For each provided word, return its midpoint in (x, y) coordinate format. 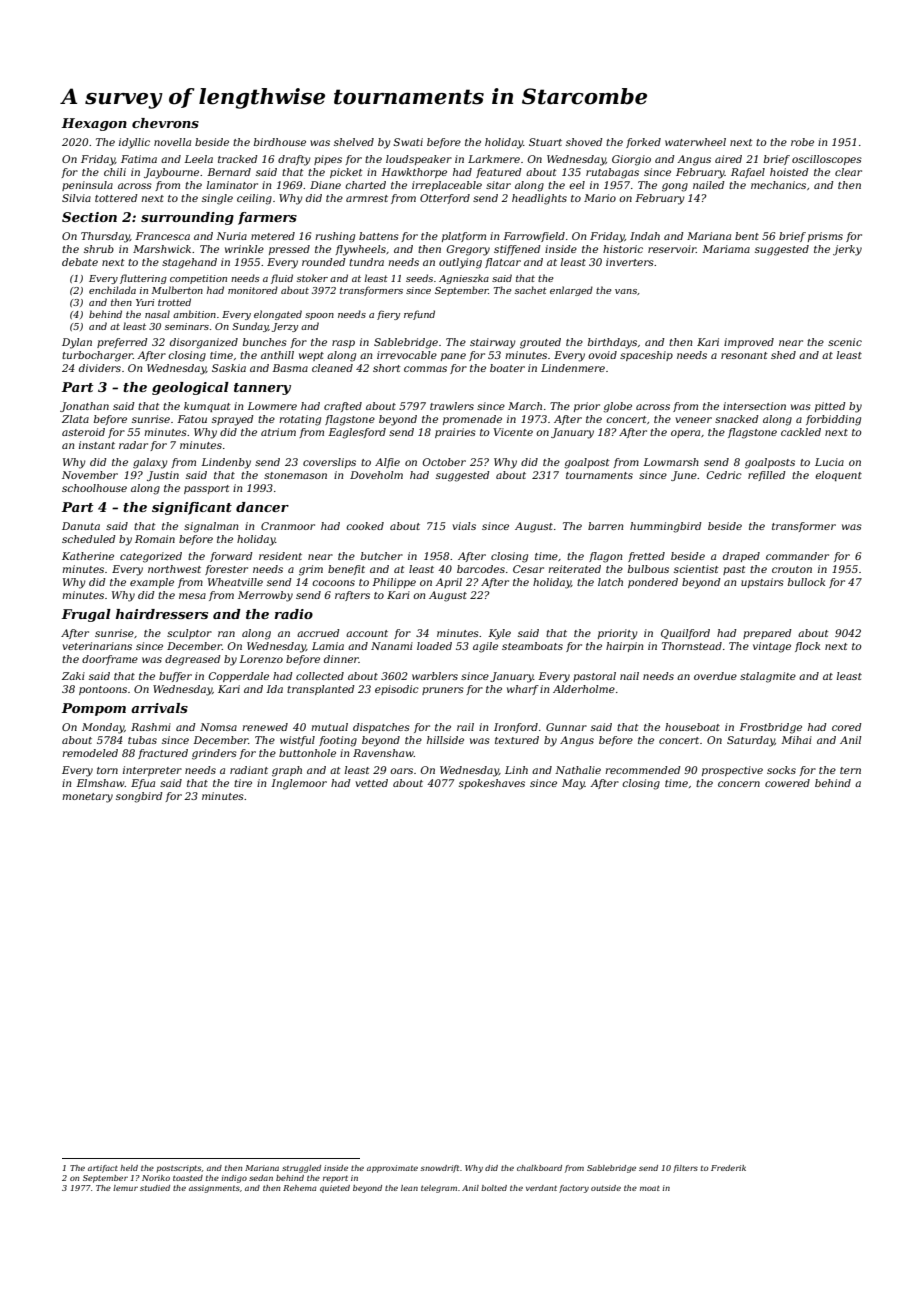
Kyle (499, 634)
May (573, 784)
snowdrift (440, 1169)
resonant (744, 355)
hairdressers (162, 614)
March (525, 406)
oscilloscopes (827, 160)
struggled (301, 1169)
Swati (408, 142)
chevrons (165, 123)
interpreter (152, 771)
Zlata (75, 419)
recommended (643, 770)
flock (807, 647)
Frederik (728, 1168)
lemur (125, 1188)
